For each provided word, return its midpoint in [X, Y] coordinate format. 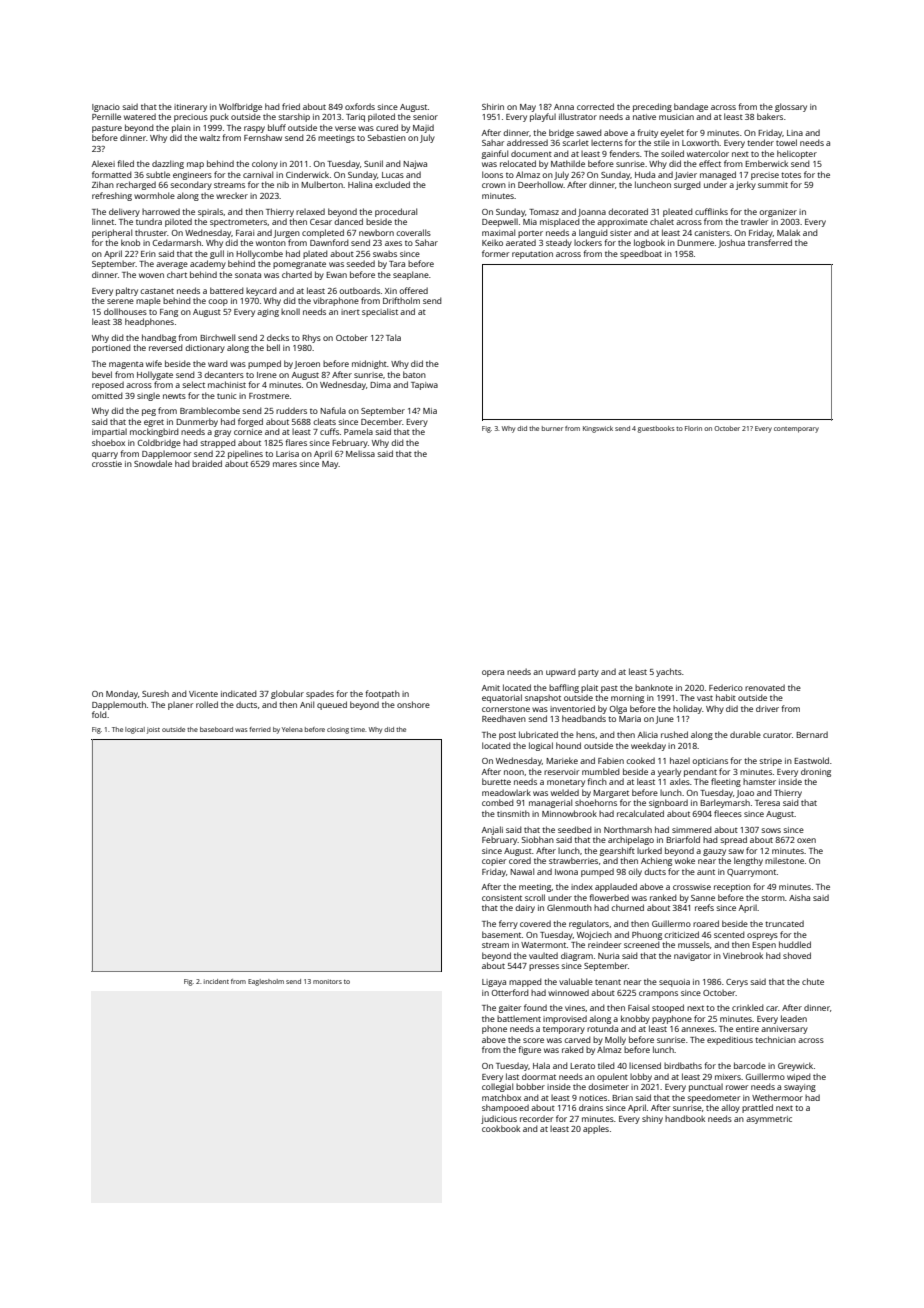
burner [552, 428]
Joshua [731, 243]
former [495, 253]
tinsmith [513, 813]
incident [216, 981]
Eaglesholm [266, 982]
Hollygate [155, 375]
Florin [693, 428]
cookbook [501, 1128]
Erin [148, 254]
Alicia [648, 735]
